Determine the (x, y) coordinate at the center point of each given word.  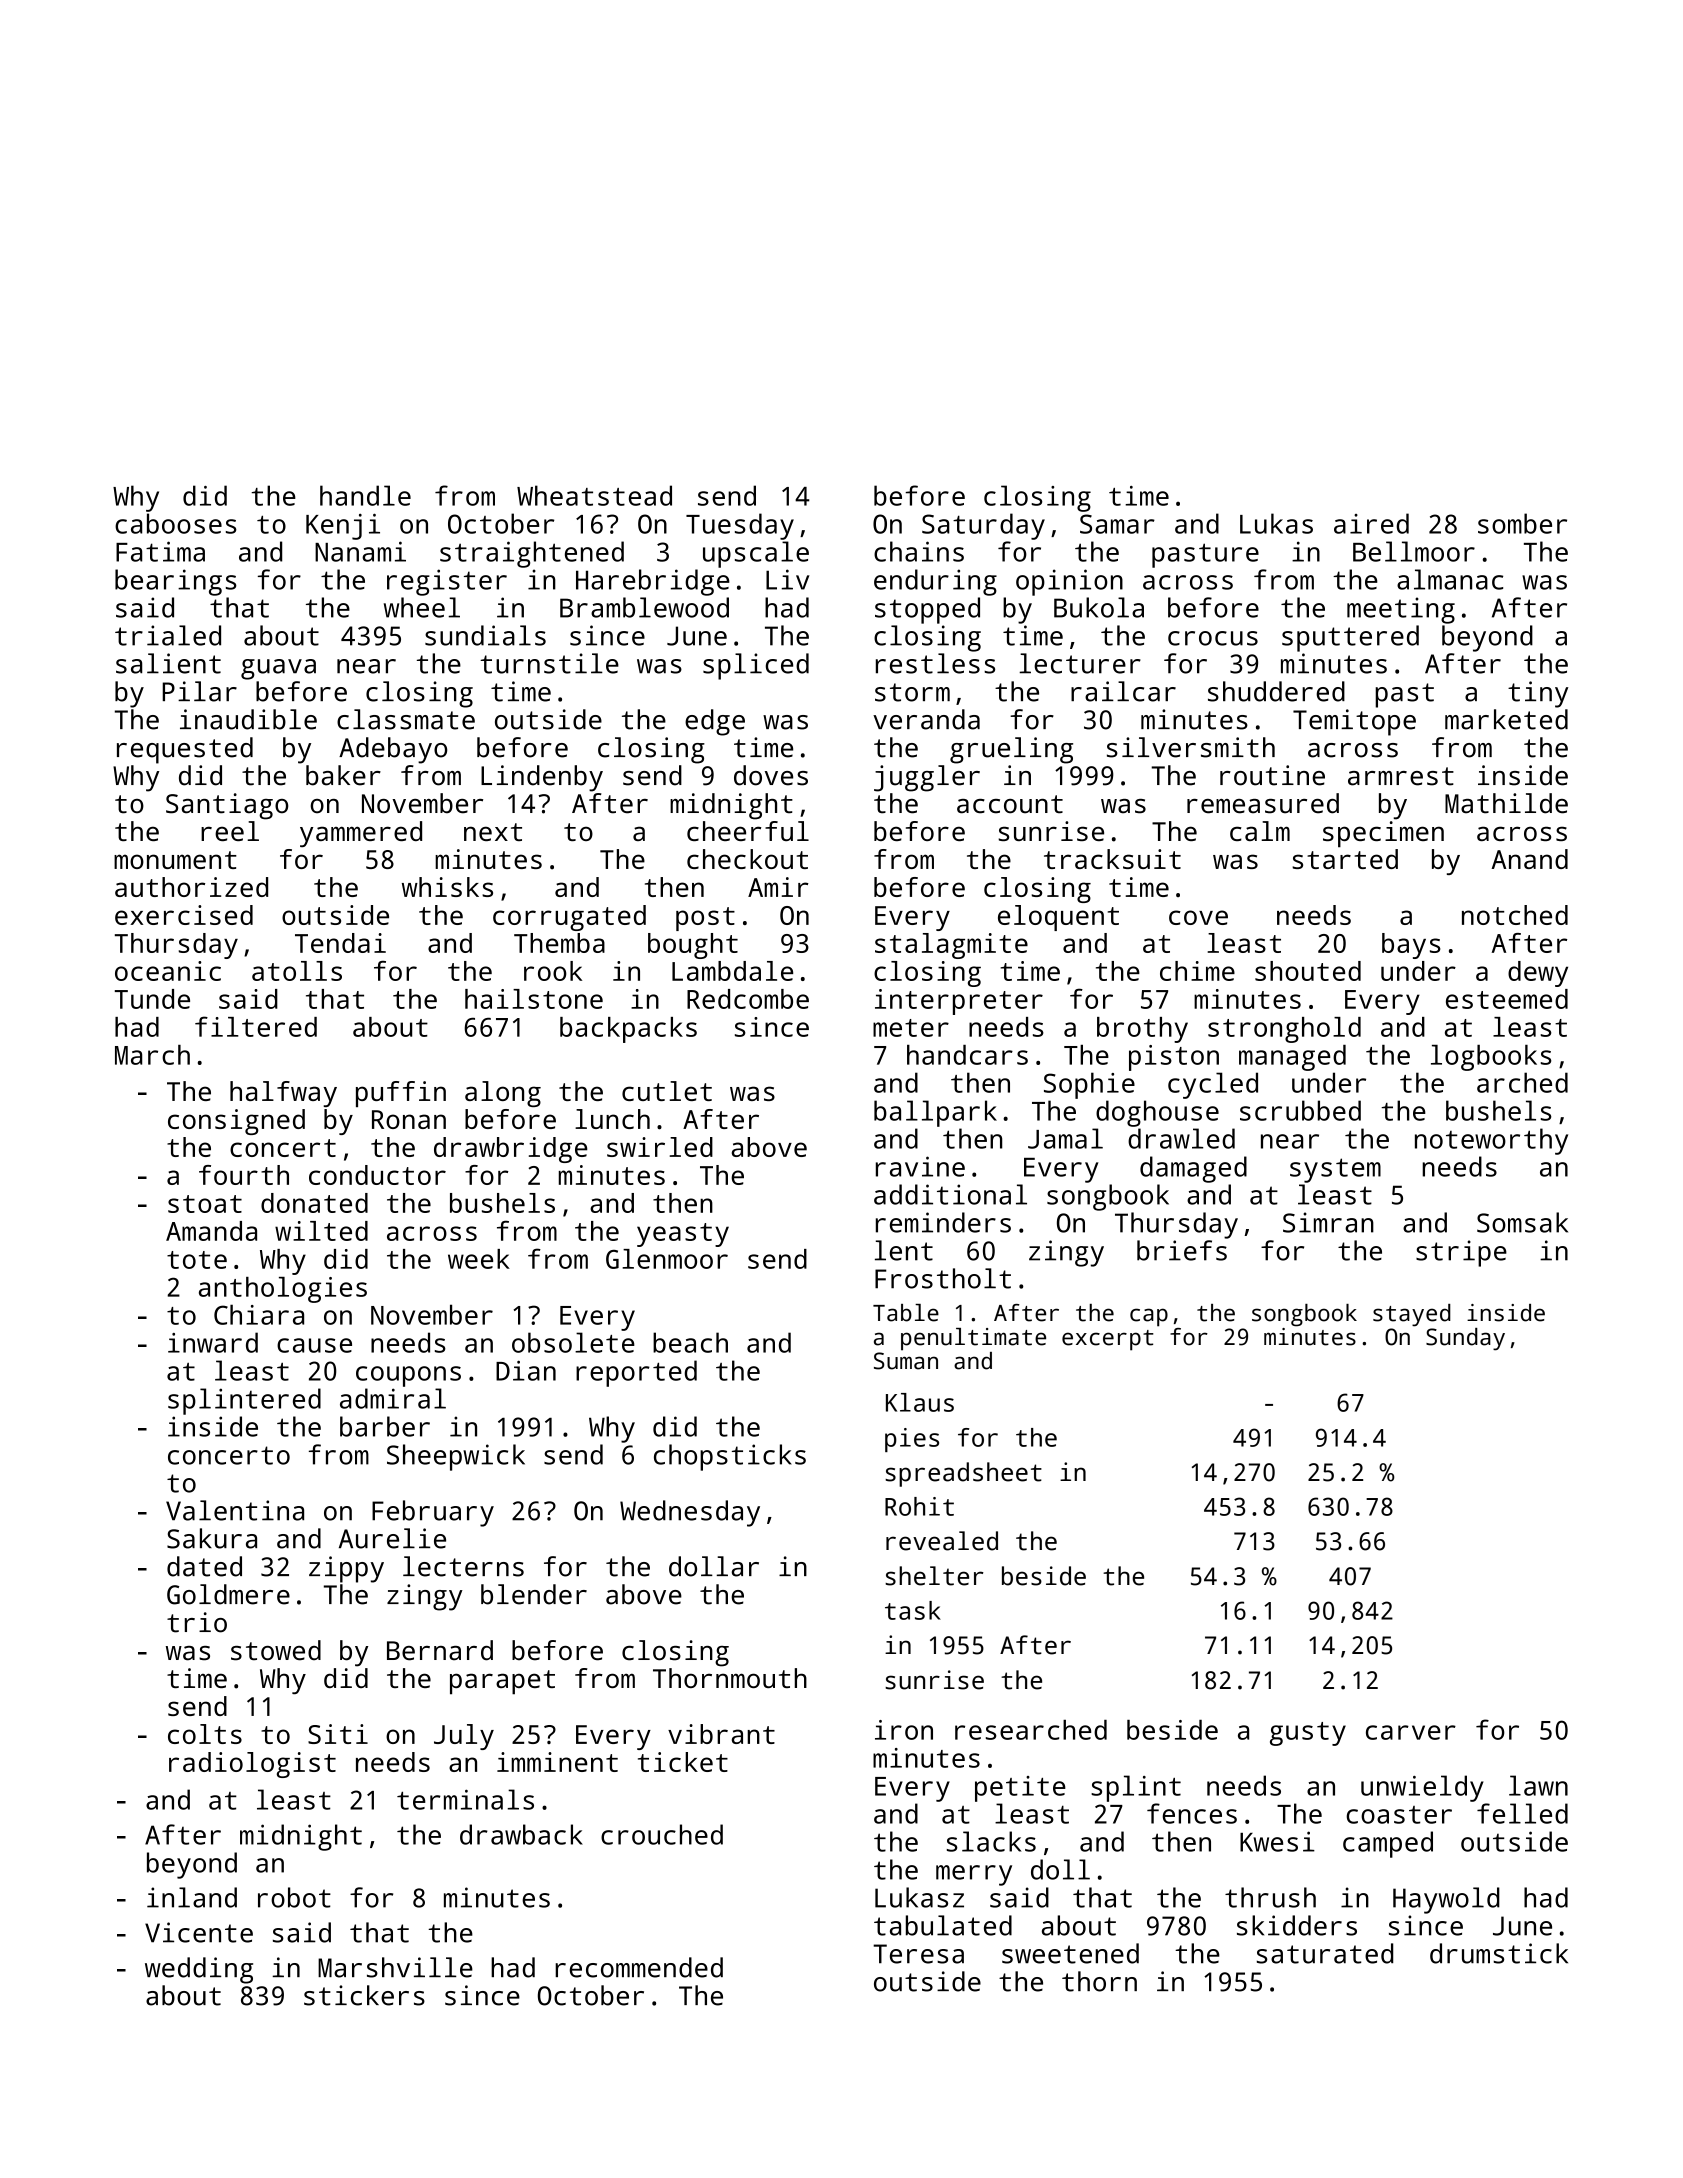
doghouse (1157, 1113)
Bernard (440, 1650)
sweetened (1070, 1953)
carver (1411, 1732)
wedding (199, 1970)
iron (904, 1730)
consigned (236, 1122)
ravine (920, 1166)
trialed (168, 635)
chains (919, 551)
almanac (1450, 579)
